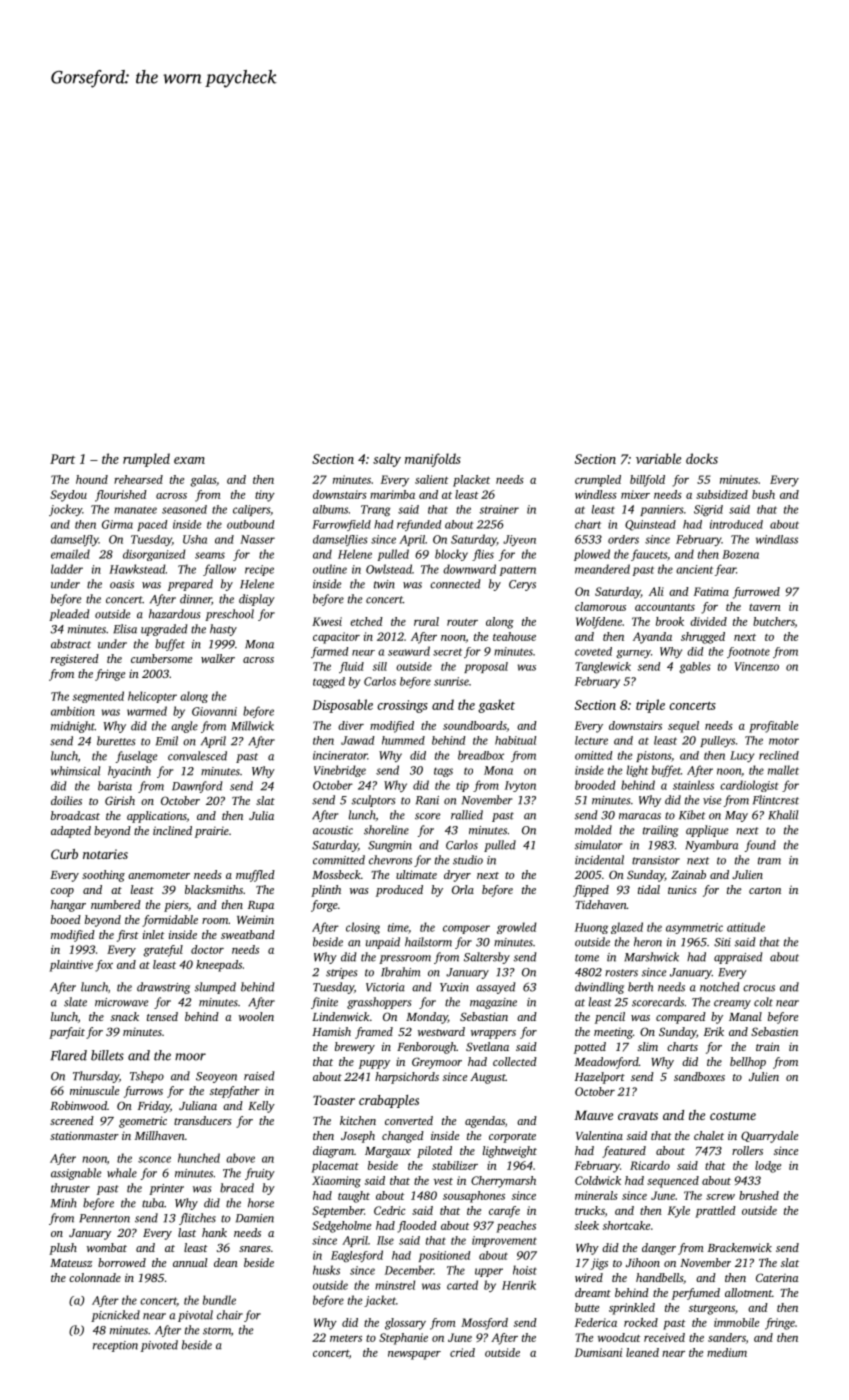 The width and height of the page is (849, 1400). I want to click on reception, so click(115, 1346).
